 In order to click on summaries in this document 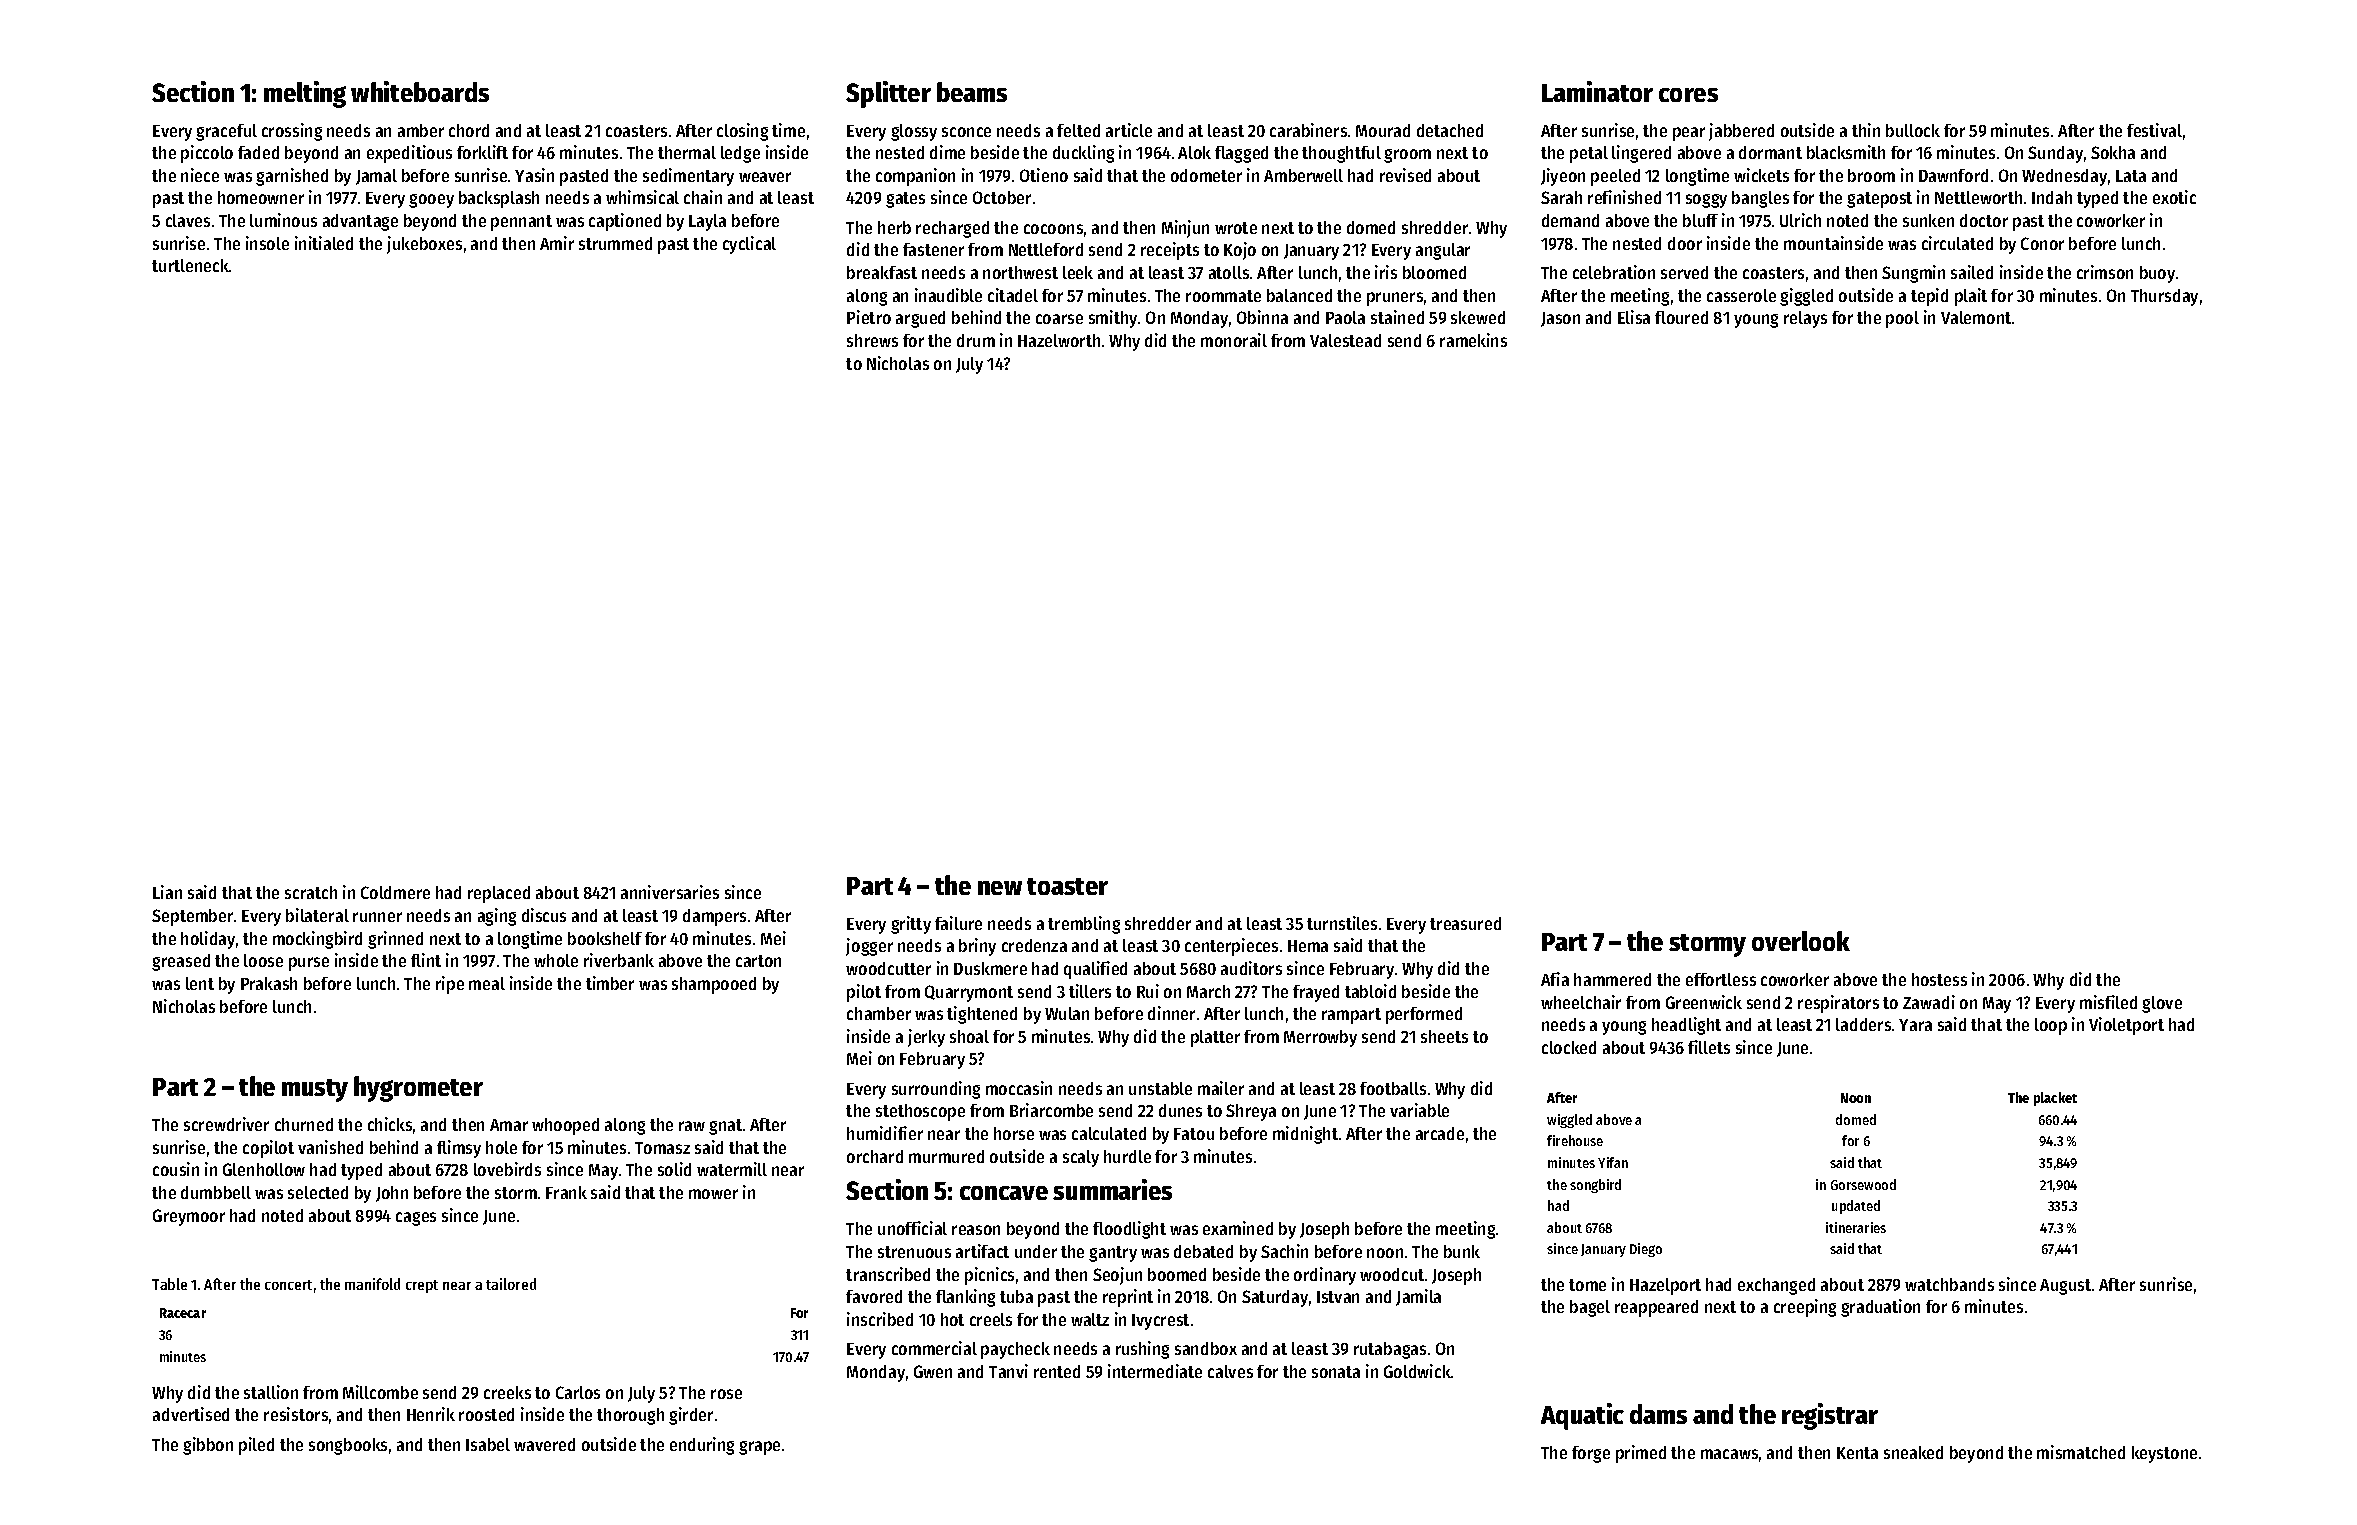, I will do `click(1112, 1189)`.
